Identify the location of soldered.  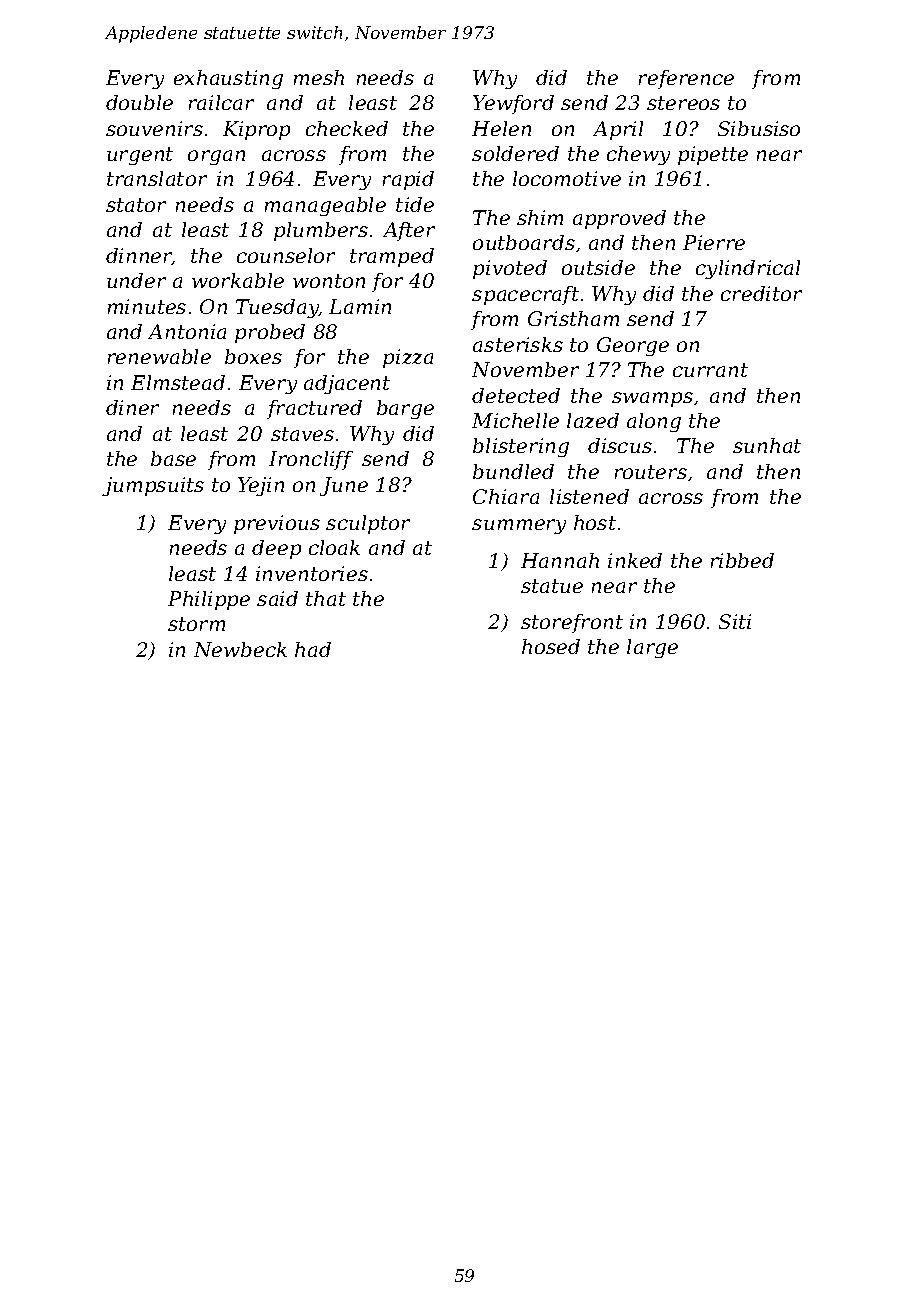
(515, 153).
